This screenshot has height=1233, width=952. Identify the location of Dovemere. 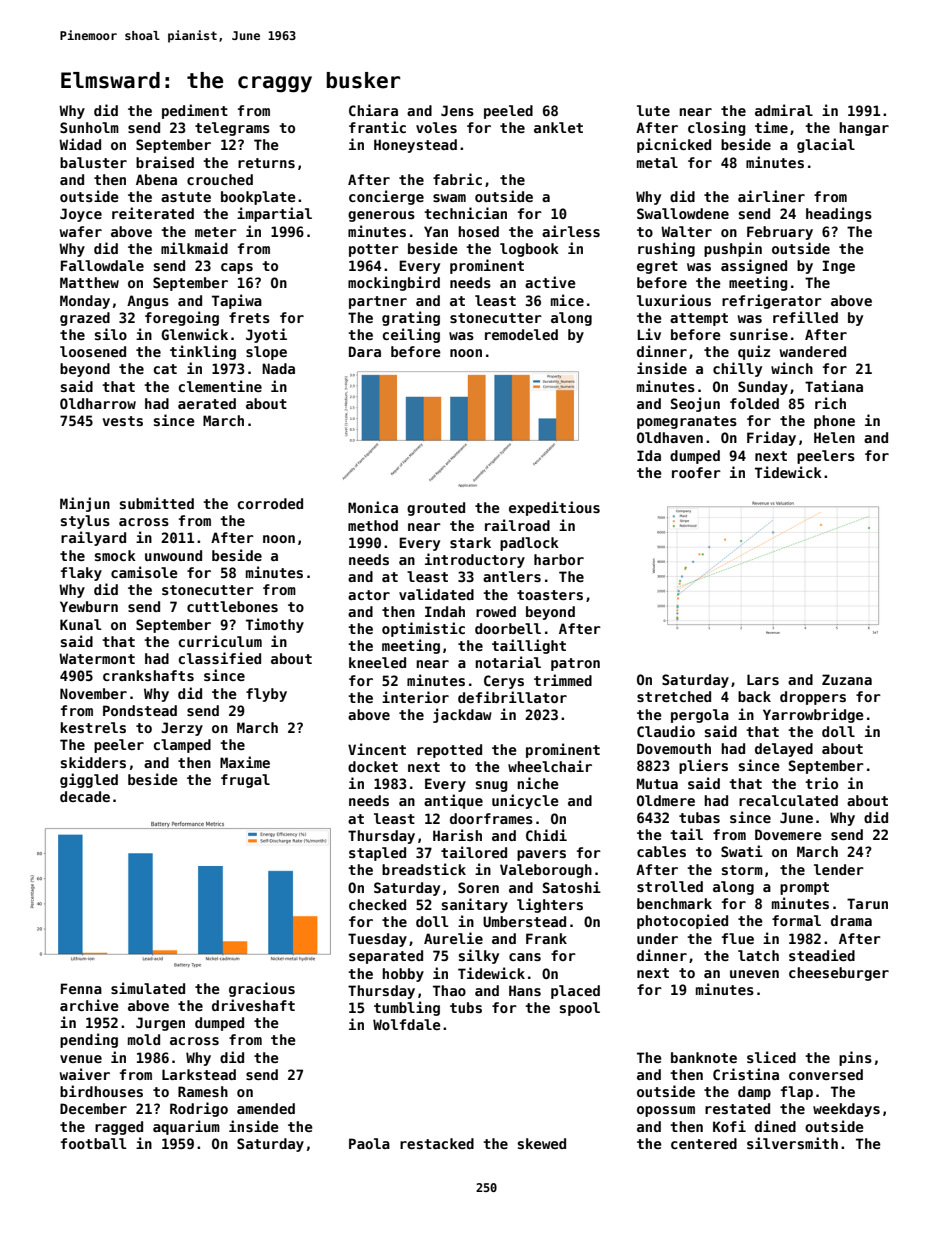
(788, 834).
